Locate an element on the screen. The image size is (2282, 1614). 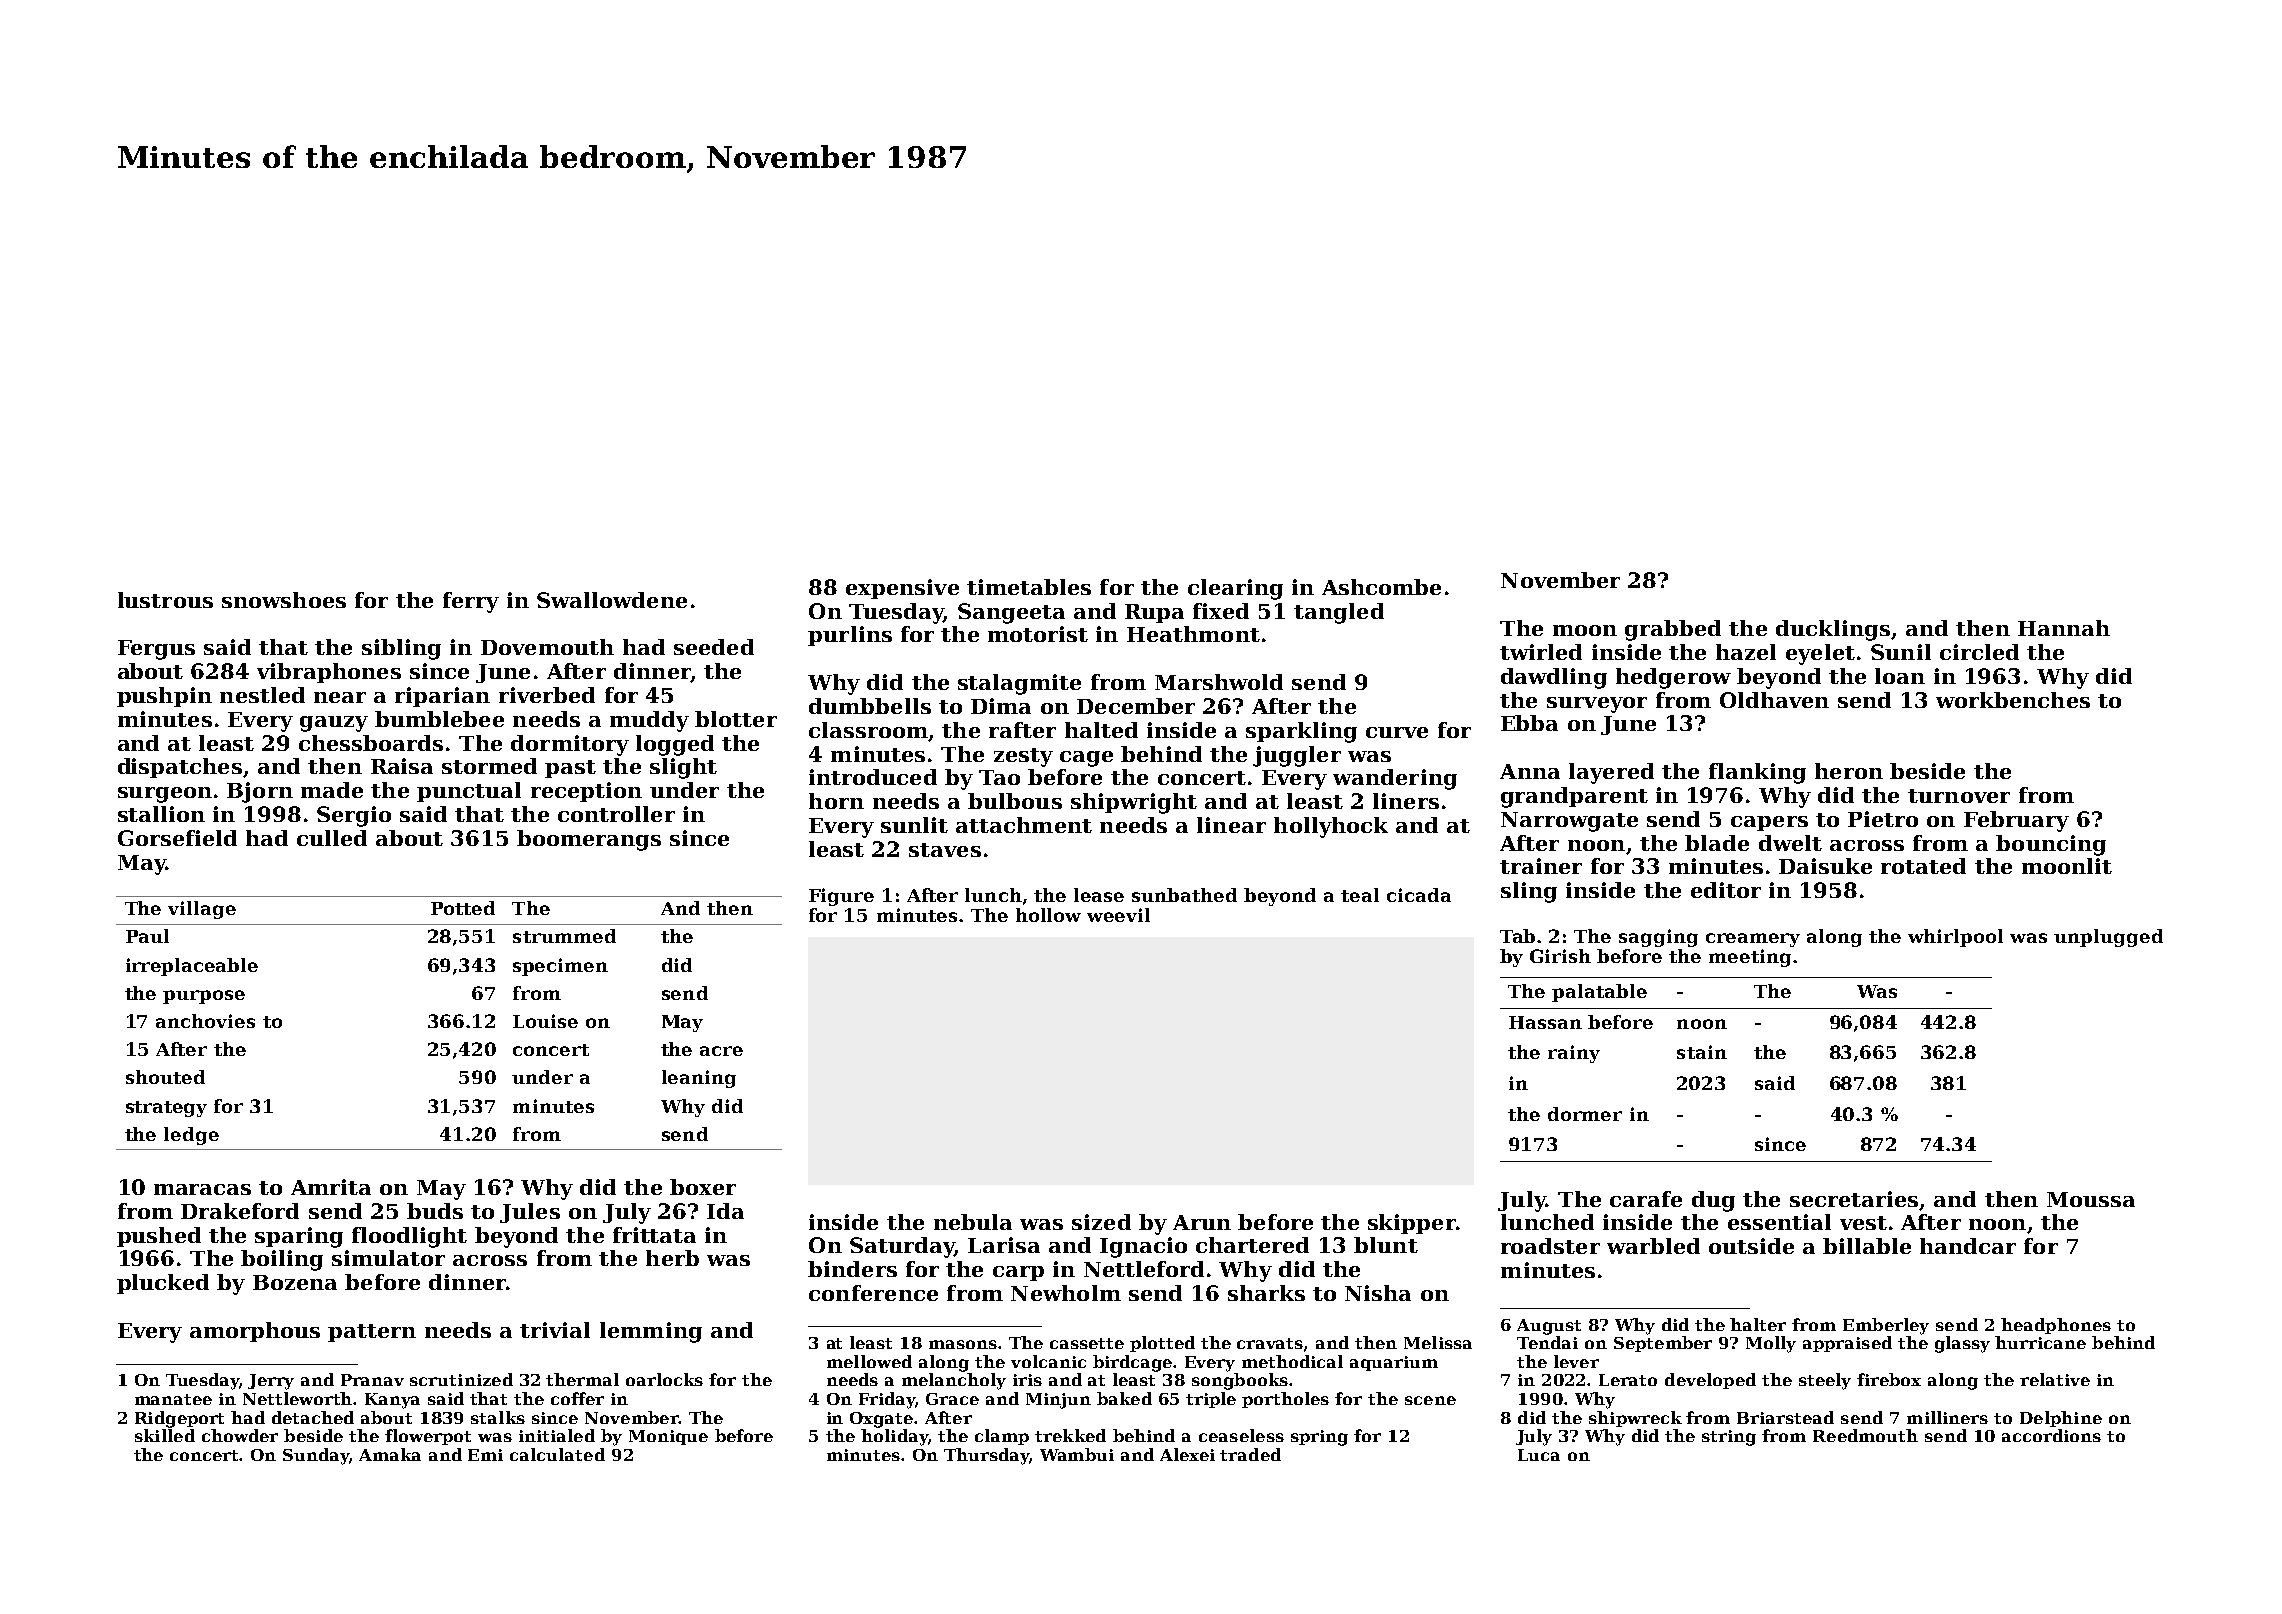
expensive is located at coordinates (902, 589).
